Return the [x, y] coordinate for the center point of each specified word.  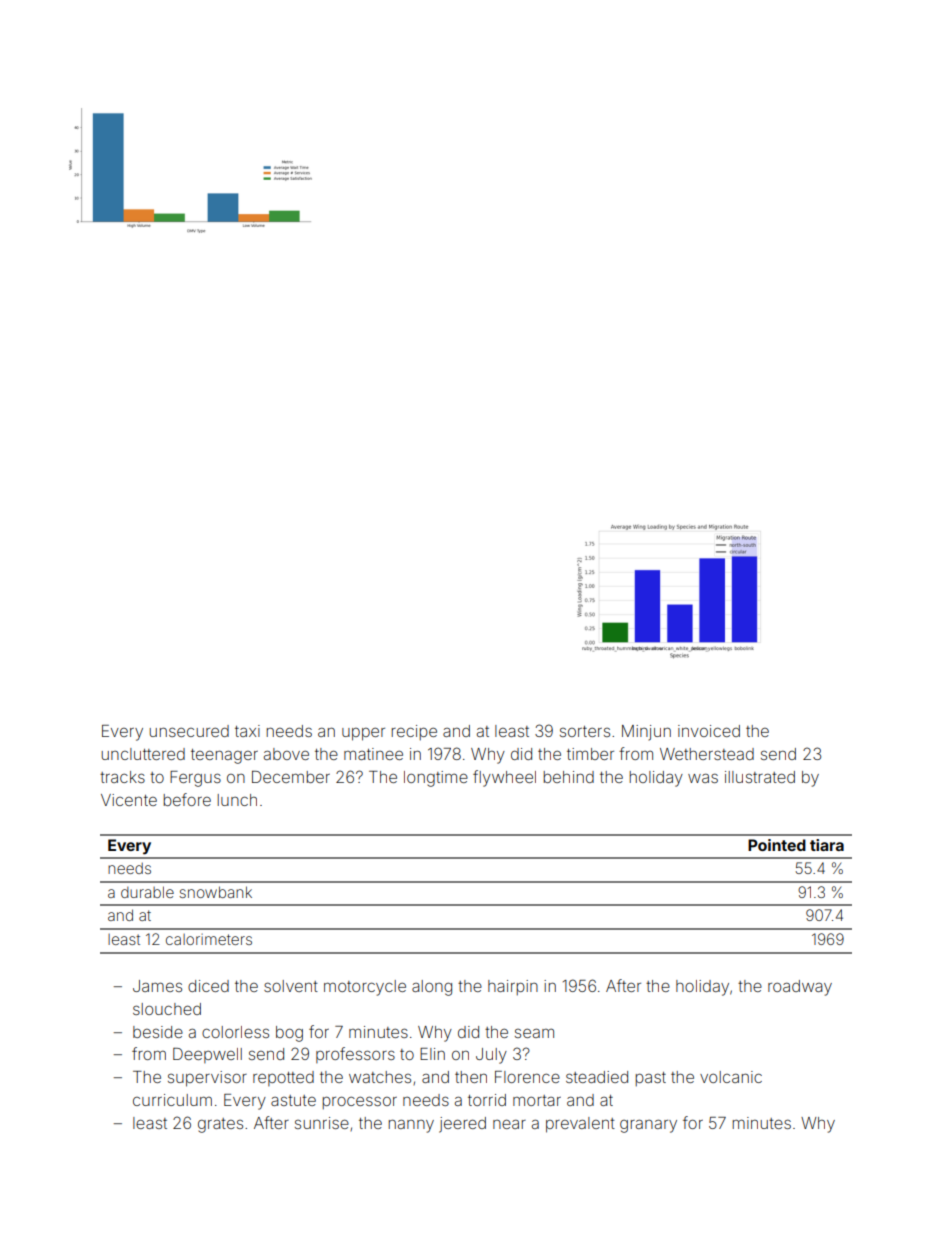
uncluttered [143, 754]
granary [648, 1126]
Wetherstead [707, 754]
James [157, 986]
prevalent [580, 1125]
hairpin [513, 987]
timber [590, 754]
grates [220, 1125]
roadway [800, 988]
